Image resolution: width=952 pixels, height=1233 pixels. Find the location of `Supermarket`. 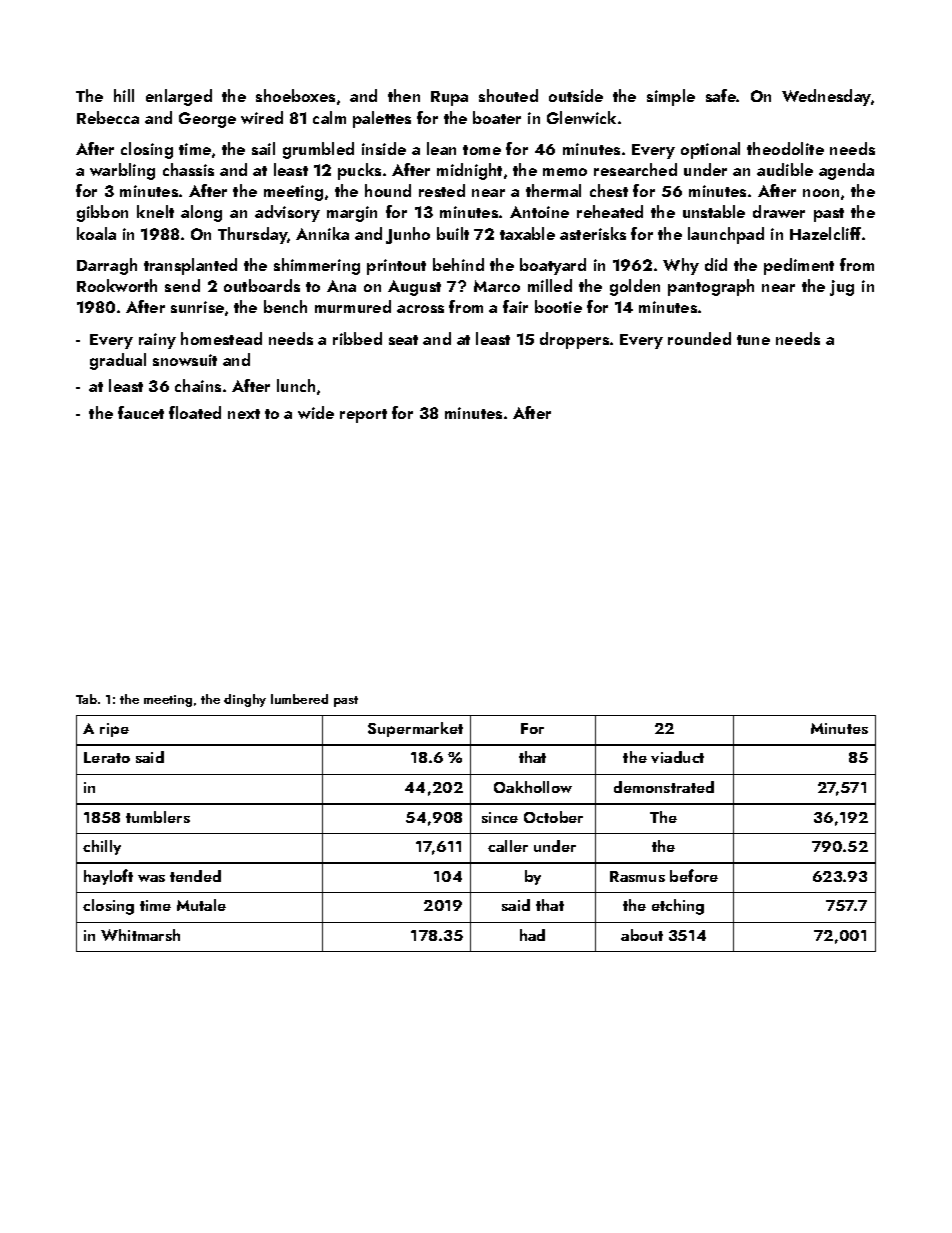

Supermarket is located at coordinates (415, 729).
